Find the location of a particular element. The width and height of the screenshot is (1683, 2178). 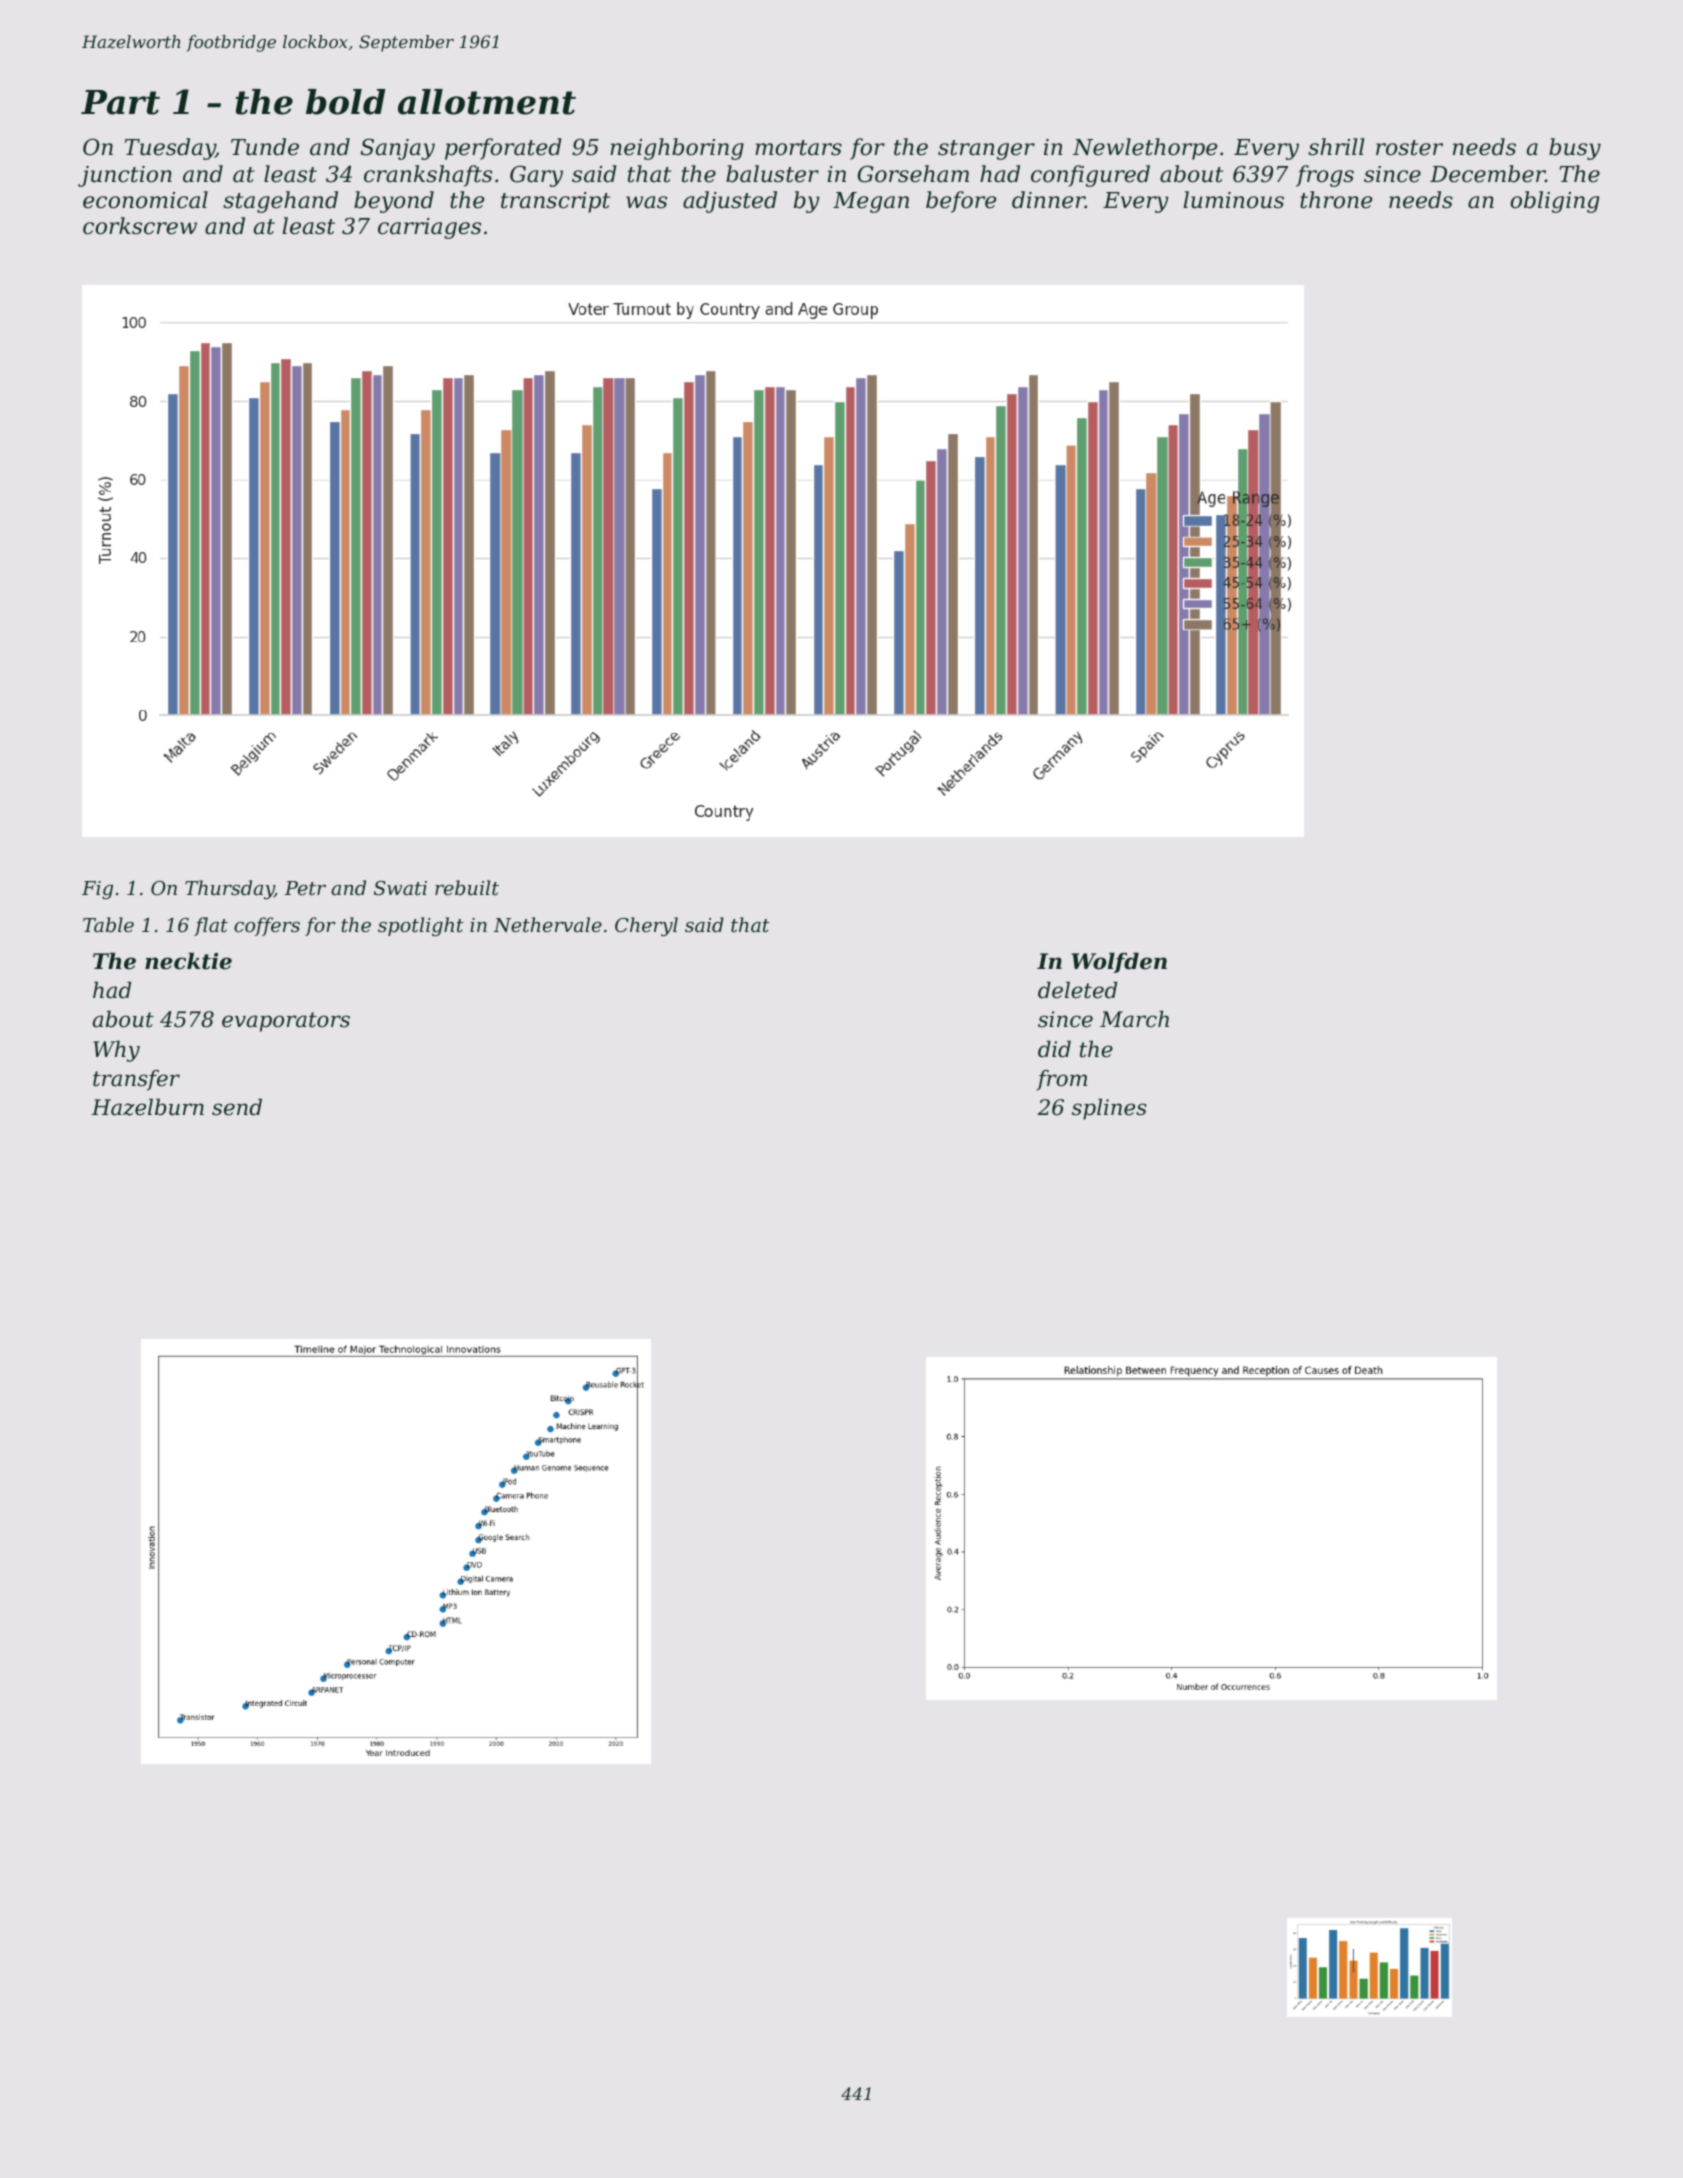

dinner is located at coordinates (1048, 200).
